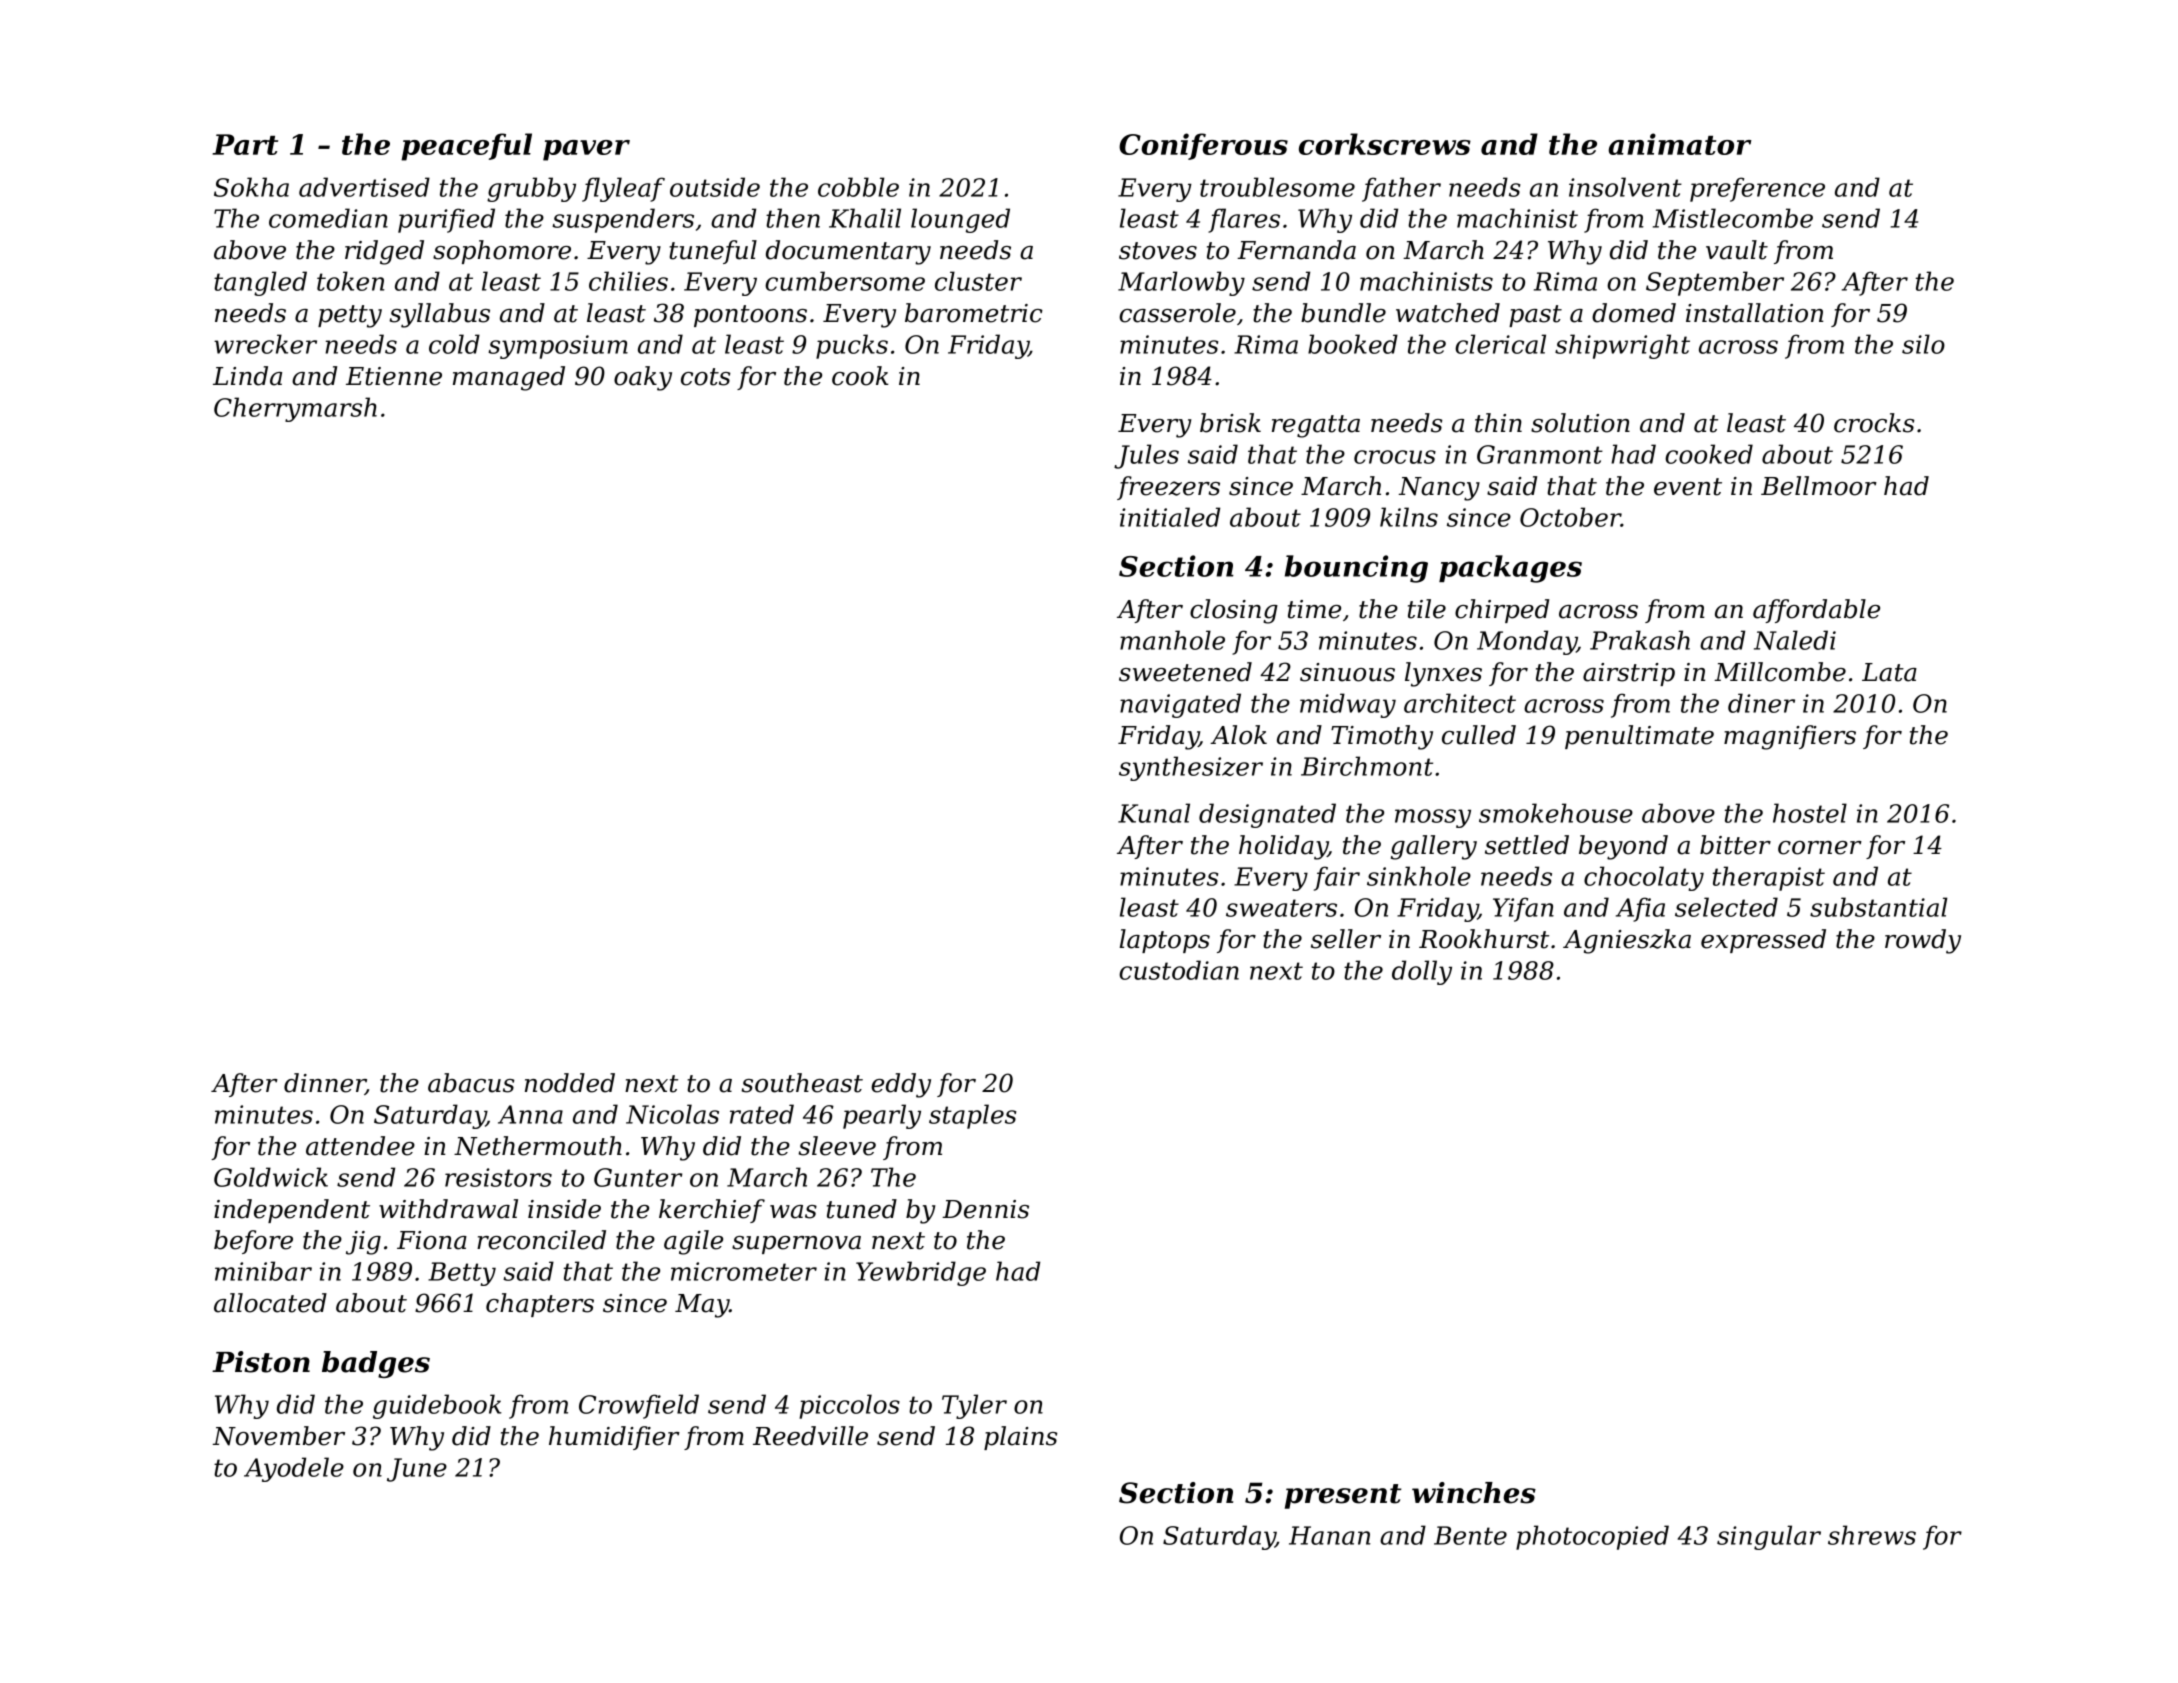 The image size is (2178, 1683). I want to click on Crowfield, so click(639, 1406).
